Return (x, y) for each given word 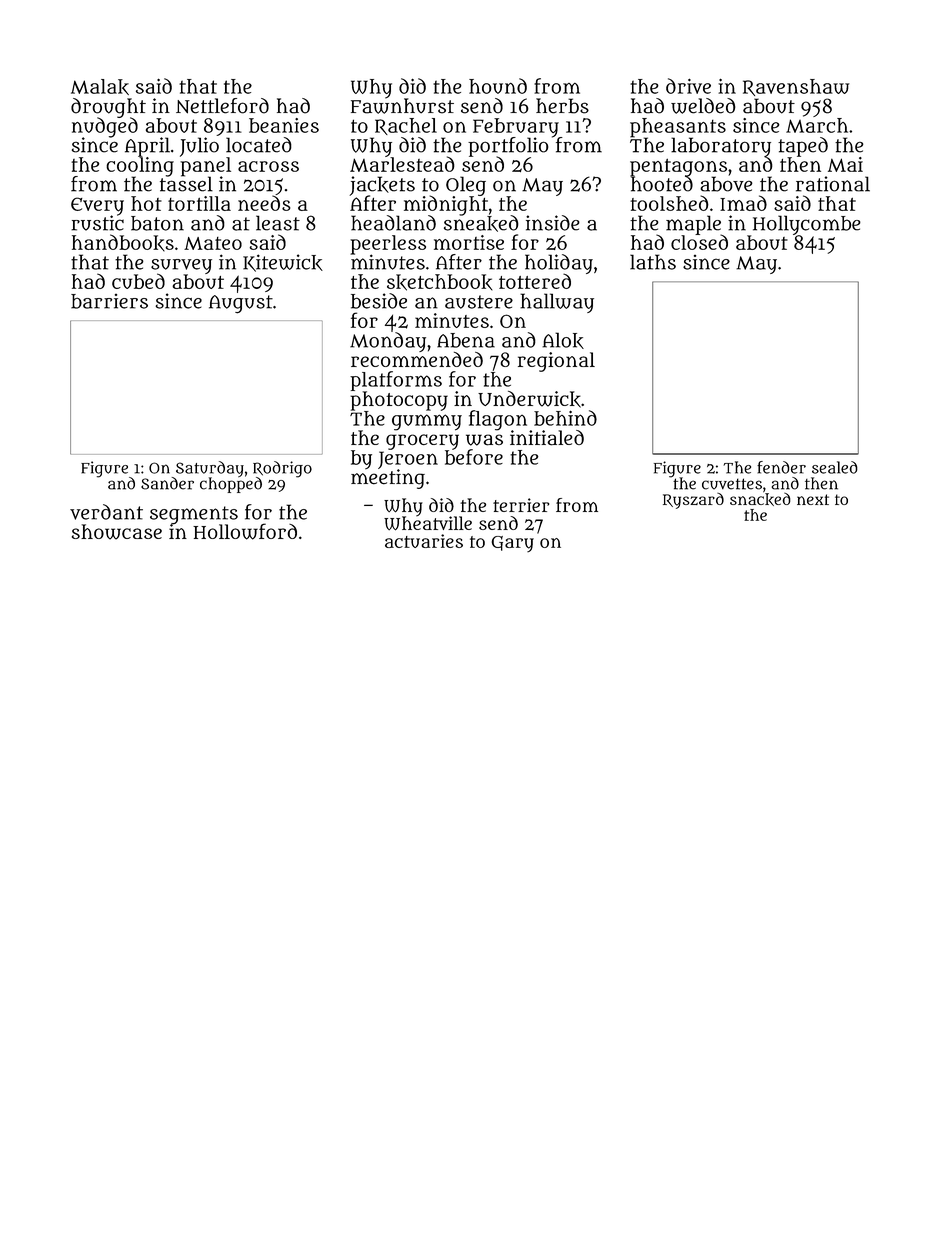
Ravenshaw (796, 87)
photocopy (399, 401)
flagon (498, 420)
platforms (396, 381)
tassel (186, 184)
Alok (563, 340)
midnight (446, 205)
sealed (835, 467)
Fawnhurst (402, 106)
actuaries (424, 541)
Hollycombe (807, 225)
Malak (100, 87)
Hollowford (245, 531)
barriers (109, 301)
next (813, 499)
